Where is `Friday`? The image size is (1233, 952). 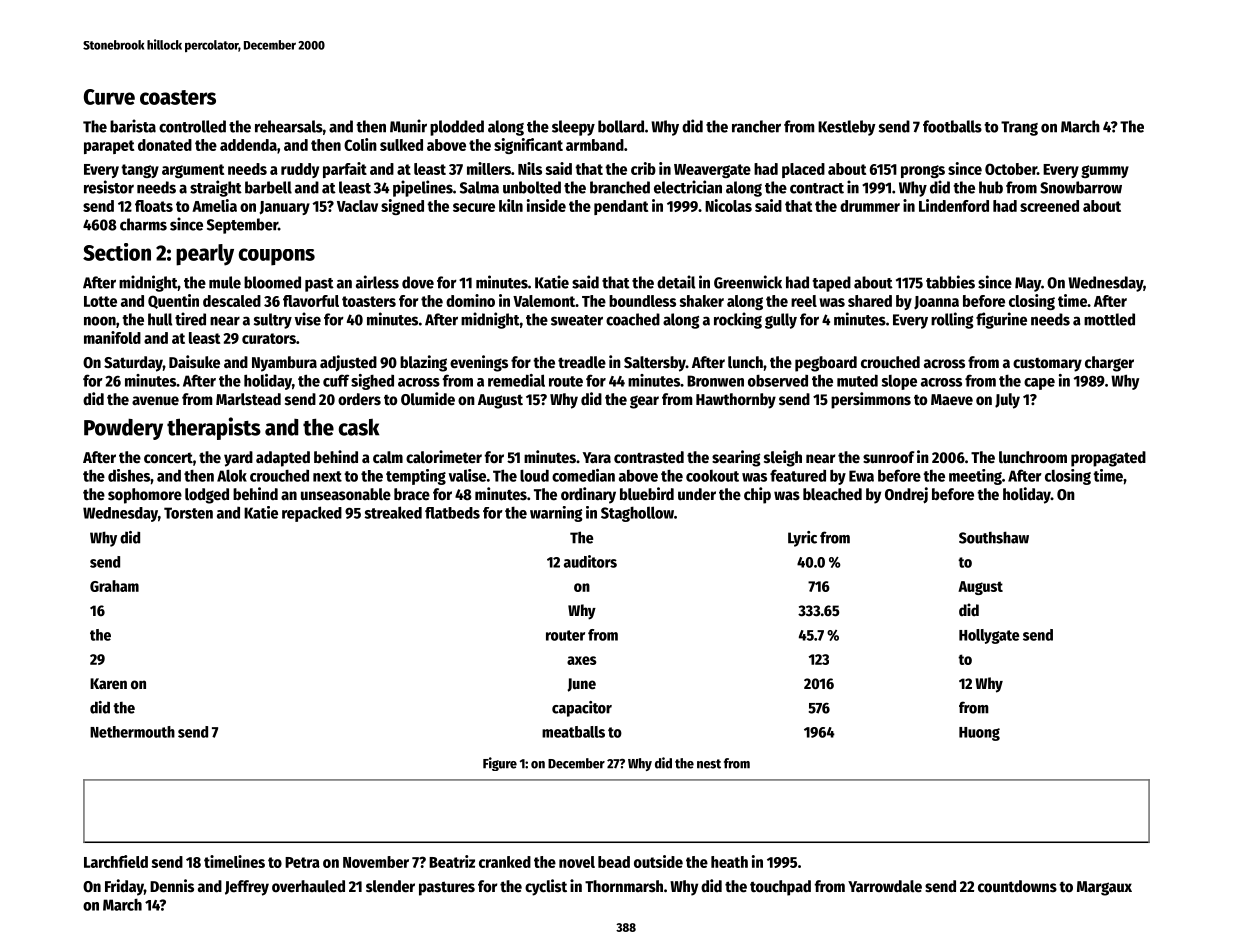 Friday is located at coordinates (124, 887).
